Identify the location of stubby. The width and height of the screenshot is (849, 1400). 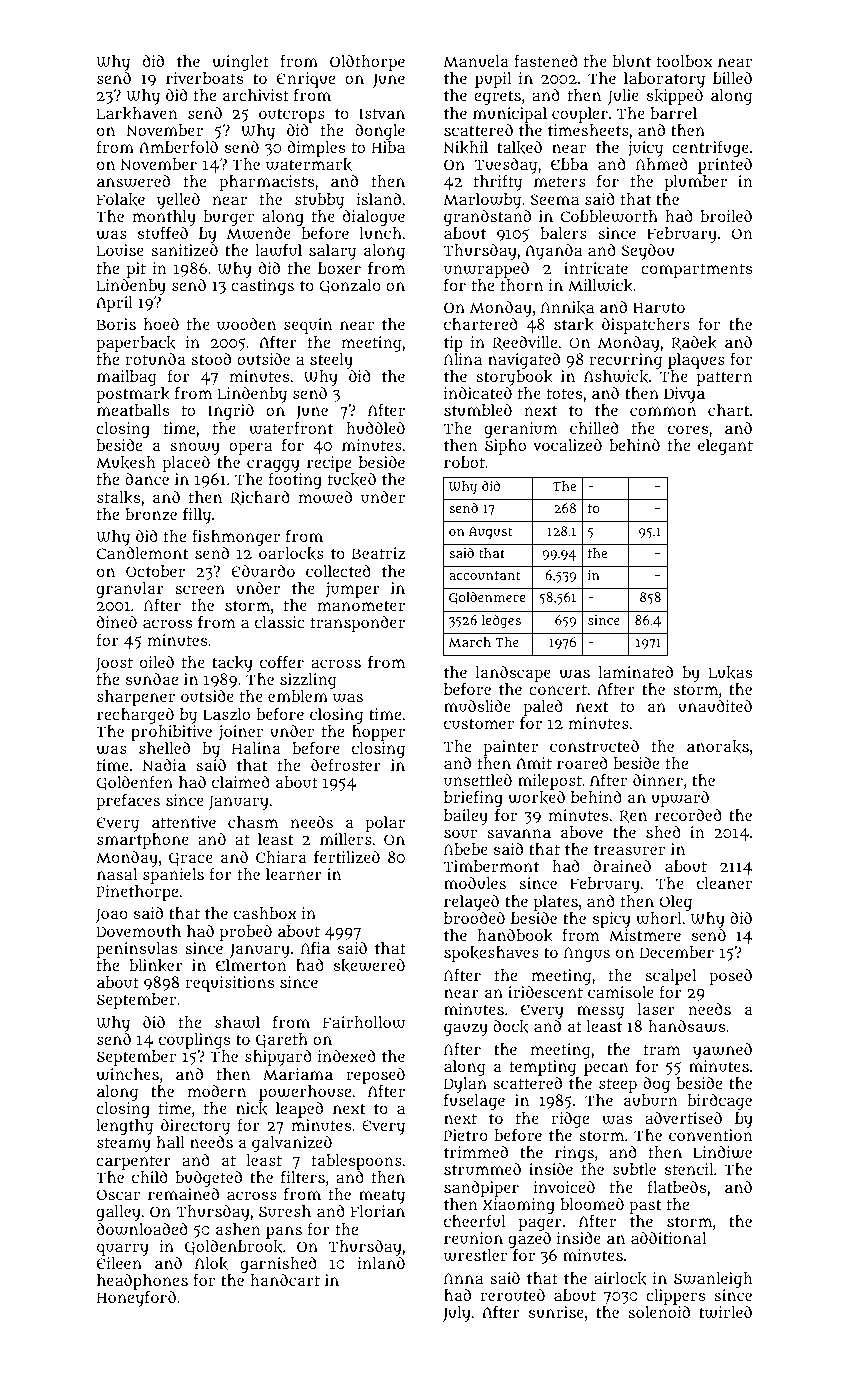
(319, 201).
